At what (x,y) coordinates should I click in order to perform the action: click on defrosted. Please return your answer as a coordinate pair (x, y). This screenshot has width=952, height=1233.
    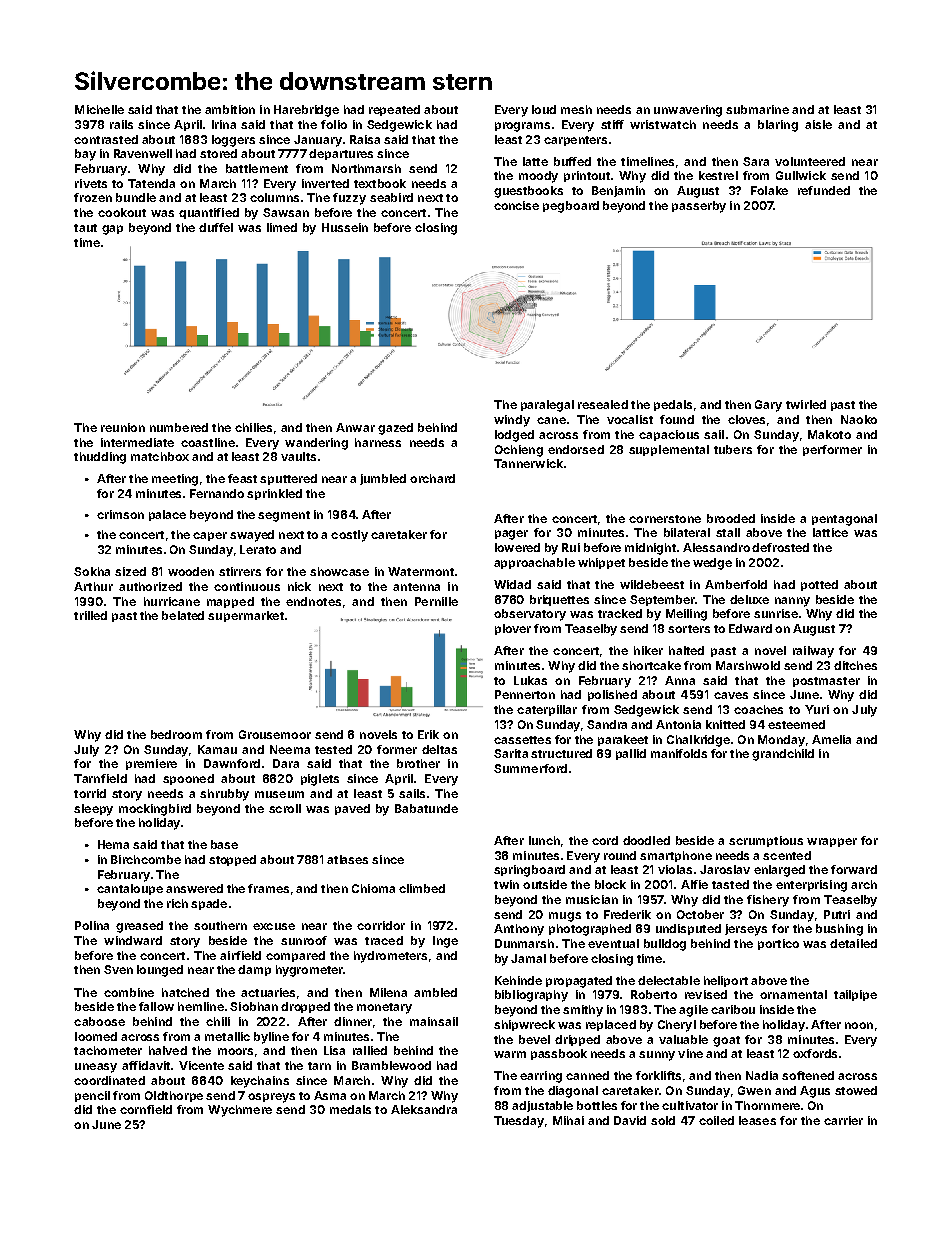
    Looking at the image, I should click on (780, 547).
